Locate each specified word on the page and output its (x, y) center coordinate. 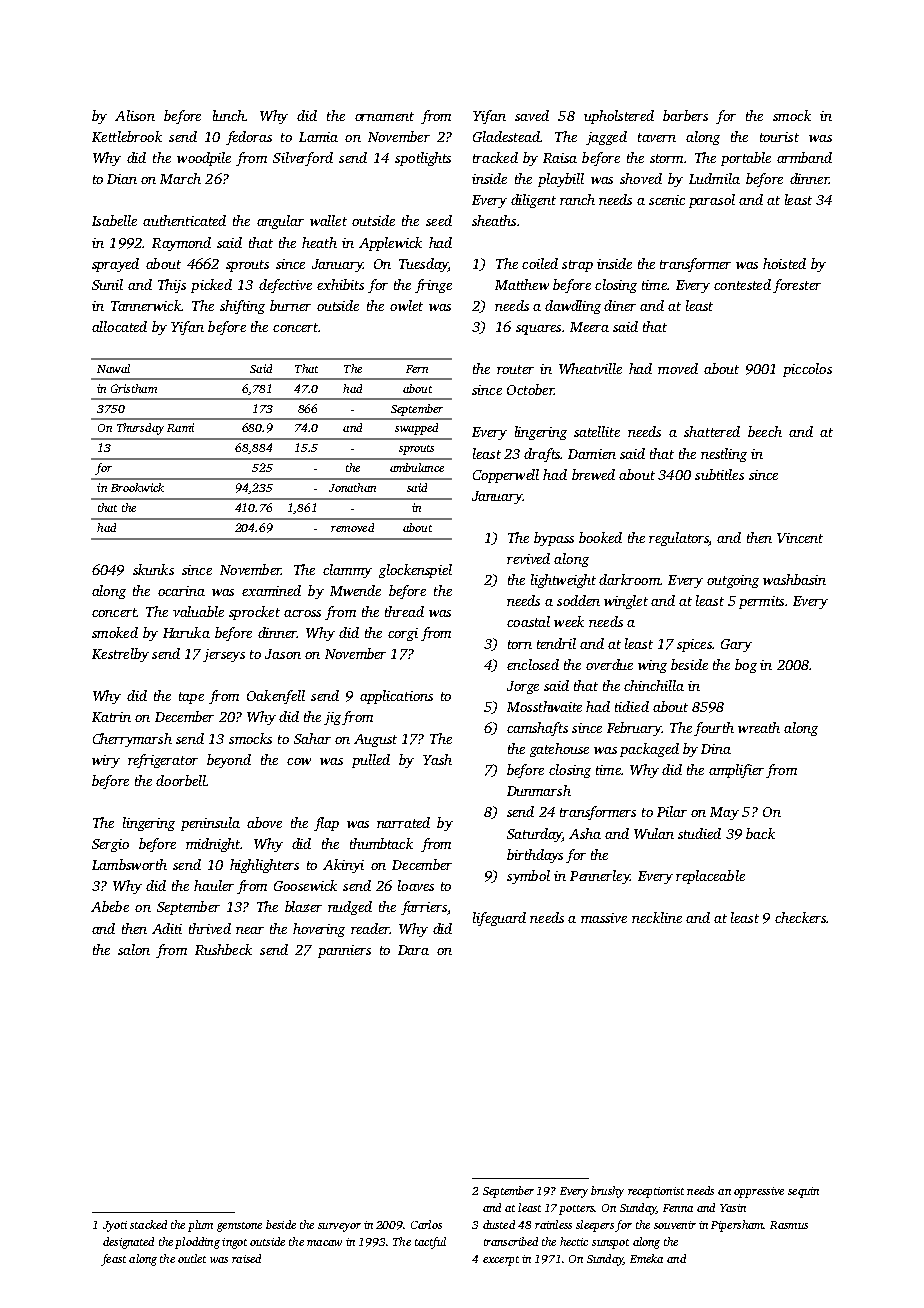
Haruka (186, 632)
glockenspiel (415, 571)
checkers (800, 917)
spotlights (423, 159)
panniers (344, 951)
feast (113, 1260)
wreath (759, 727)
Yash (437, 759)
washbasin (794, 579)
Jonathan (352, 487)
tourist (779, 137)
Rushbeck (223, 949)
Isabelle (114, 220)
